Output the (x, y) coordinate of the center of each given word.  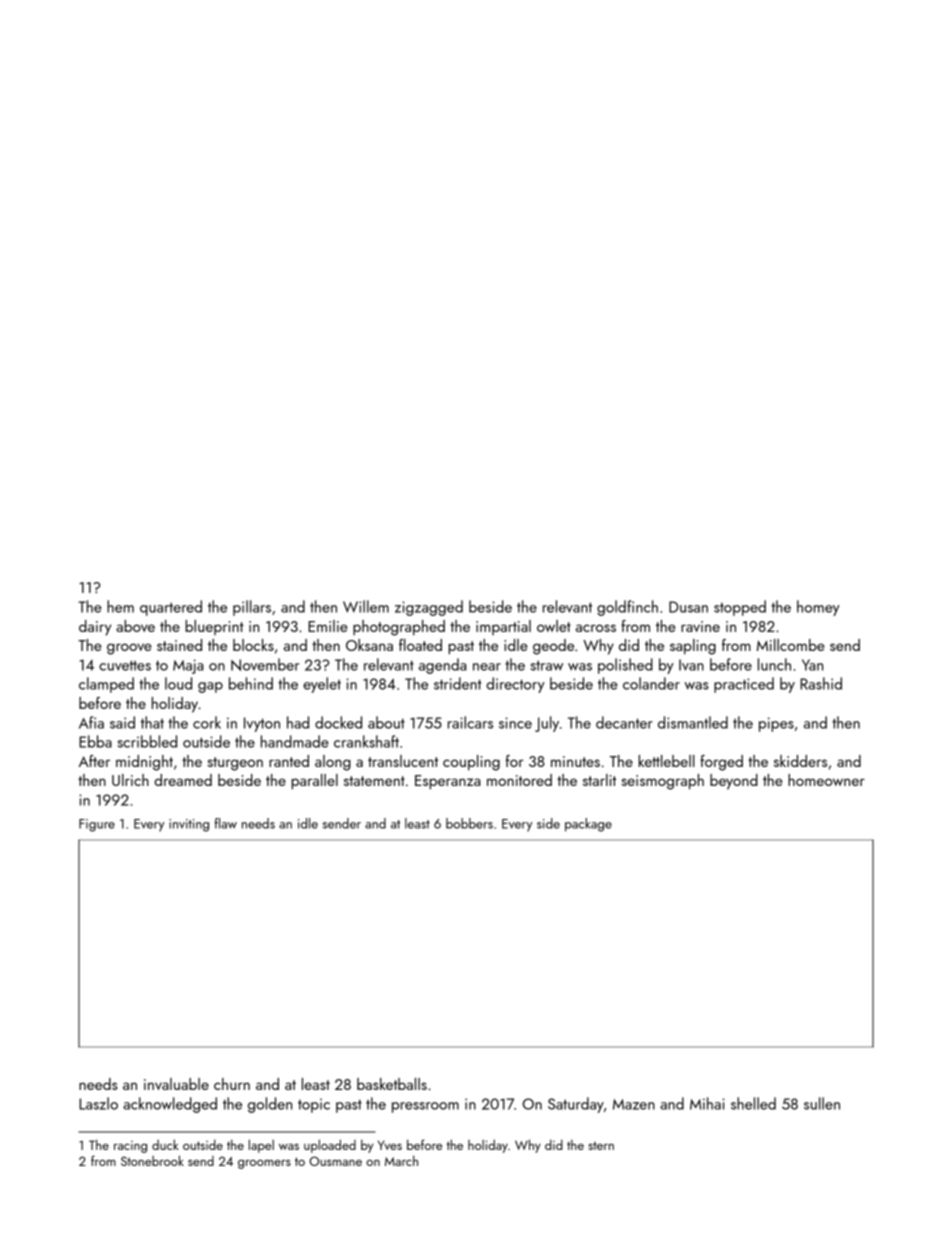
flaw (225, 823)
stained (179, 645)
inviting (189, 825)
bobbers (469, 823)
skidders (800, 761)
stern (601, 1146)
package (588, 825)
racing (130, 1147)
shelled (753, 1103)
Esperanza (447, 782)
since (515, 723)
